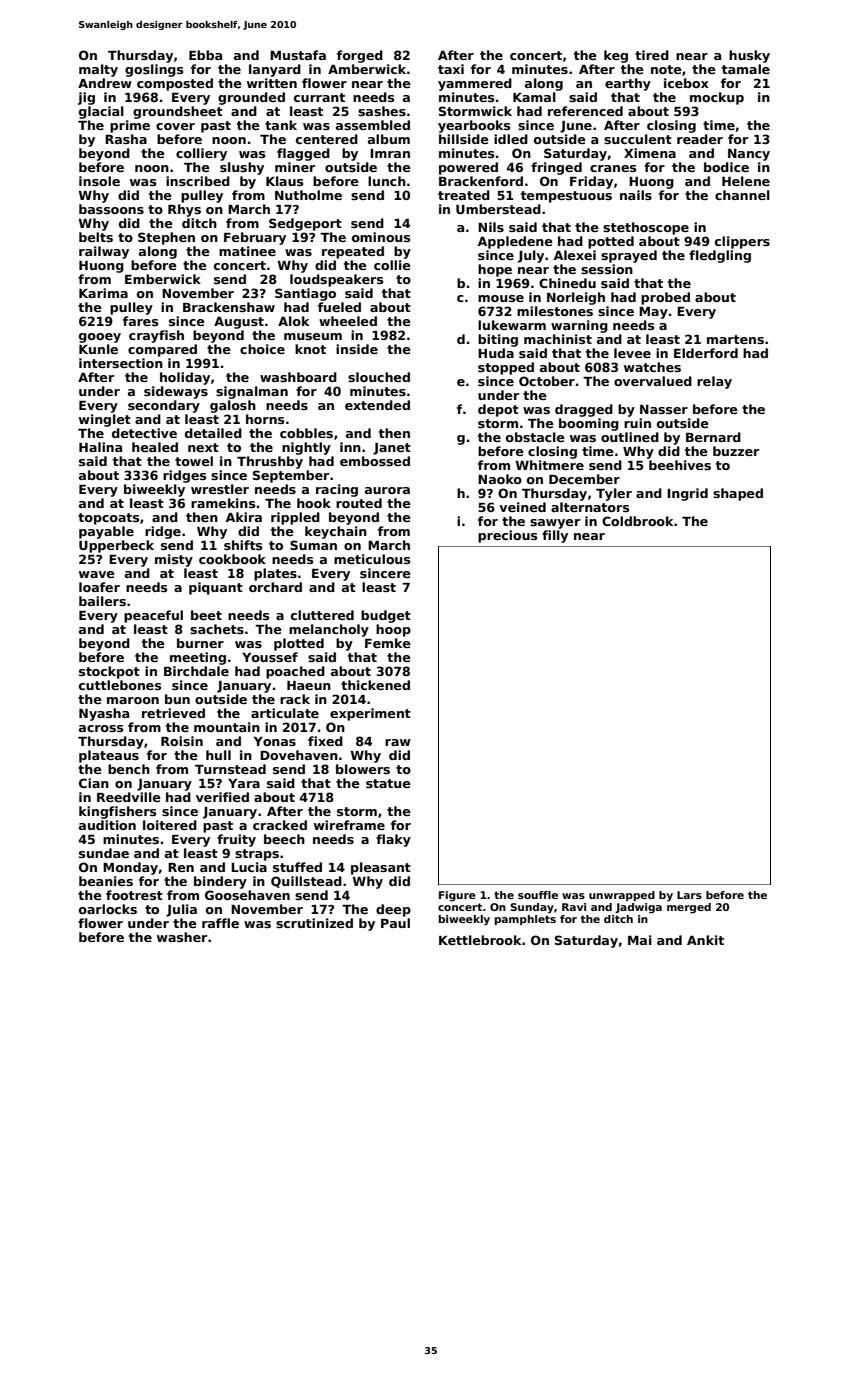 The width and height of the screenshot is (849, 1400). Describe the element at coordinates (638, 908) in the screenshot. I see `Jadwiga` at that location.
